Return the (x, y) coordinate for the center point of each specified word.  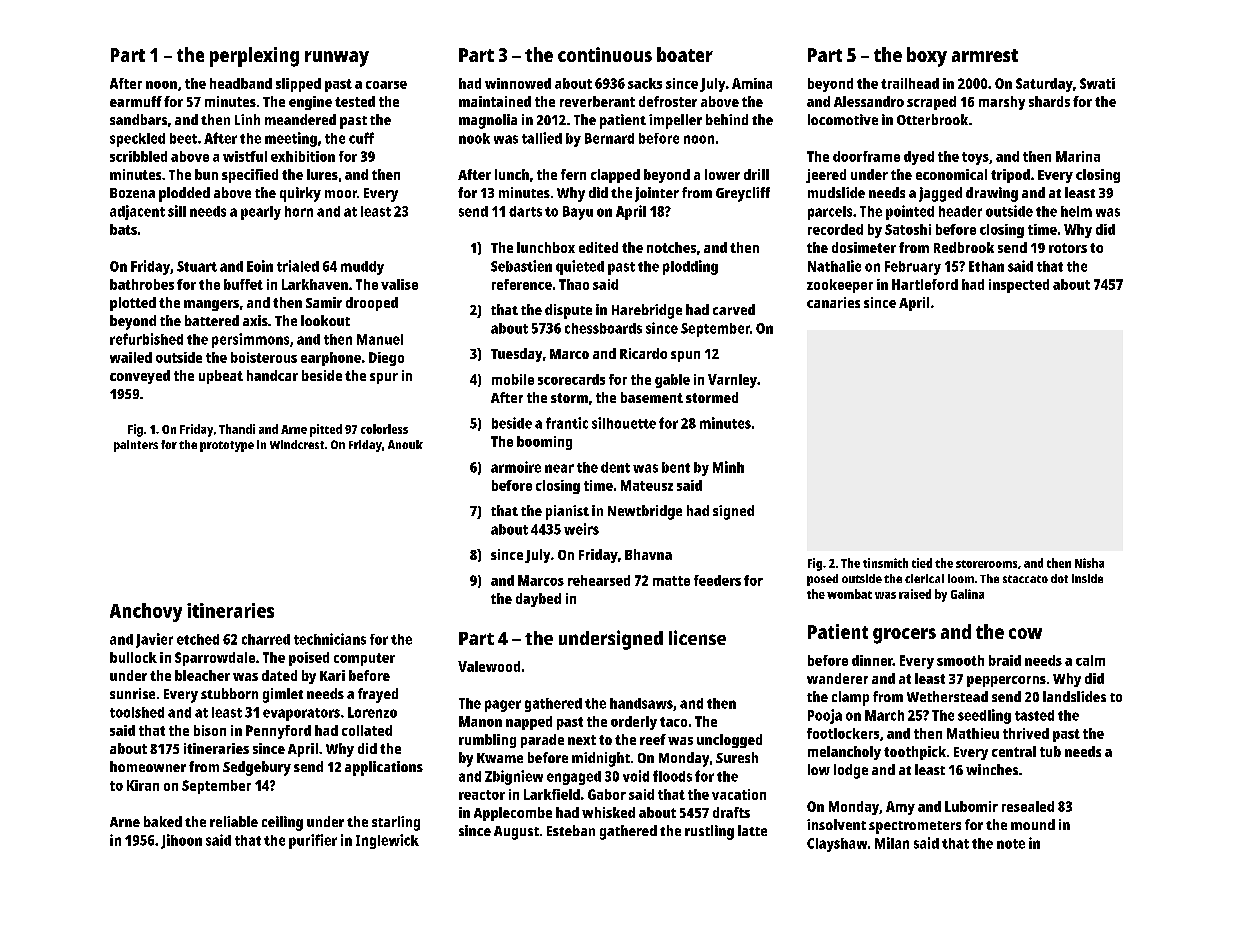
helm (1076, 211)
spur (384, 378)
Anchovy (146, 612)
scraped (931, 103)
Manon (480, 721)
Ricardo (643, 353)
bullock (133, 657)
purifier (313, 841)
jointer (657, 194)
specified (250, 176)
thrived (1026, 733)
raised (915, 594)
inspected (1019, 286)
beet (183, 138)
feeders (717, 580)
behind (727, 119)
